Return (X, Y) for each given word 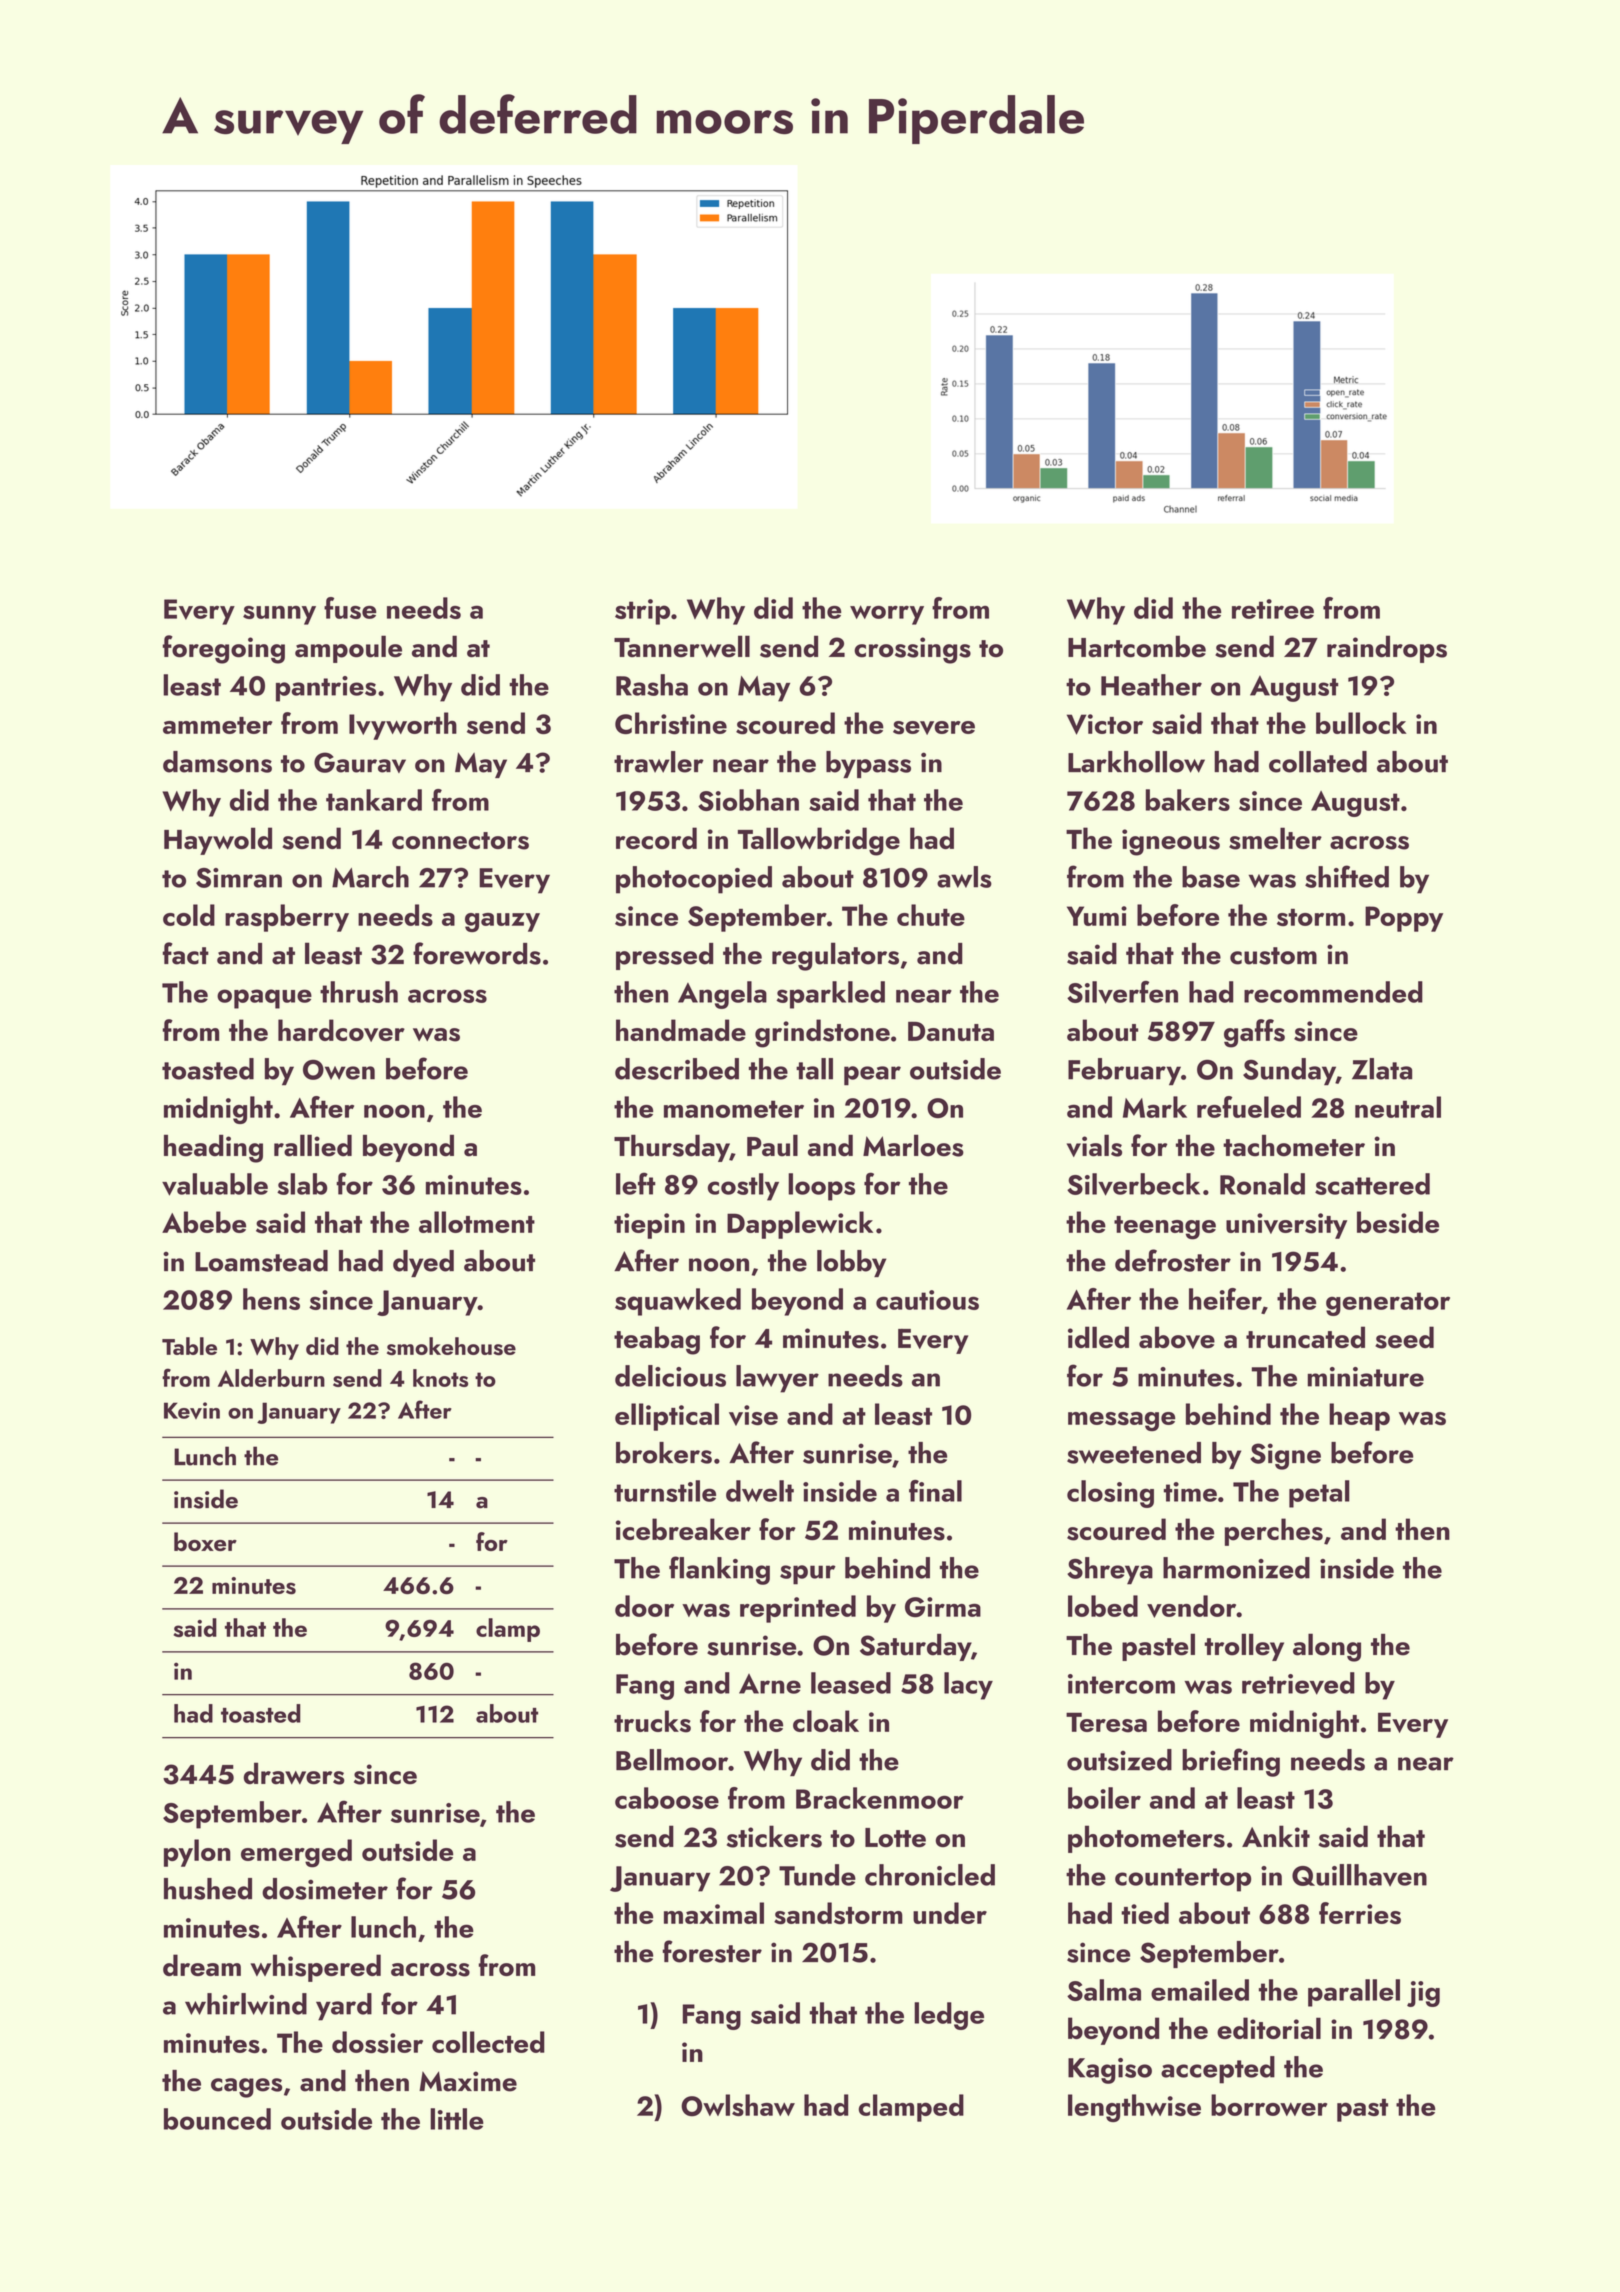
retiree (1273, 609)
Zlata (1382, 1069)
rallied (313, 1145)
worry (887, 615)
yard (344, 2007)
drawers (294, 1773)
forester (712, 1951)
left (636, 1183)
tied (1145, 1913)
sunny (279, 615)
